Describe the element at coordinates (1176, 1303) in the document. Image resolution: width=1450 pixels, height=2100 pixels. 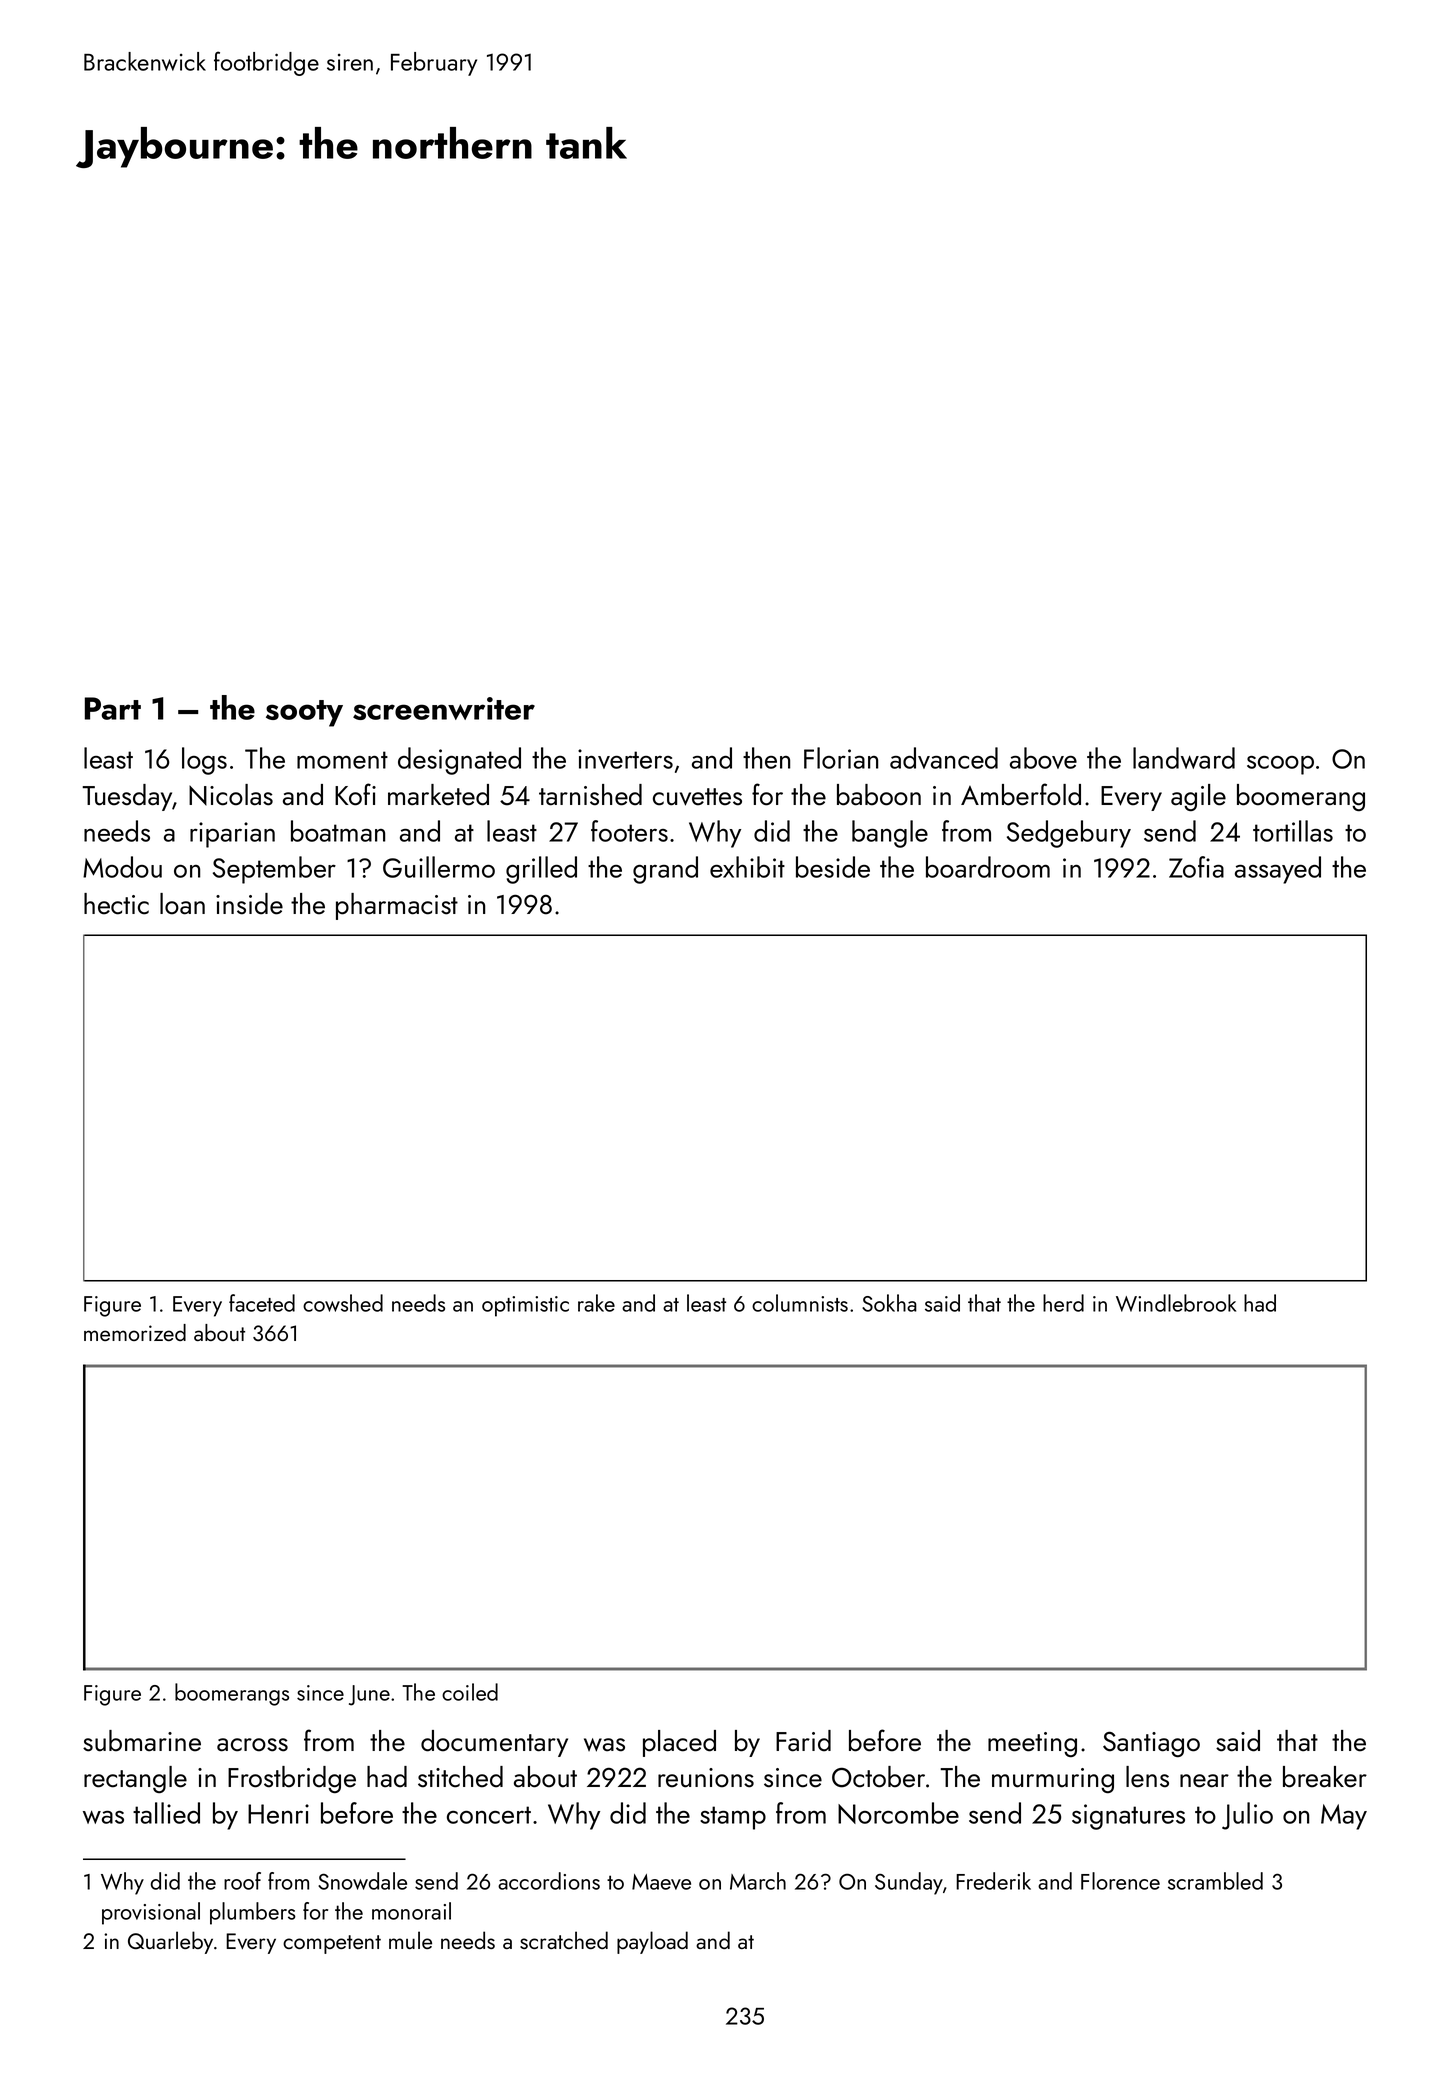
I see `Windlebrook` at that location.
